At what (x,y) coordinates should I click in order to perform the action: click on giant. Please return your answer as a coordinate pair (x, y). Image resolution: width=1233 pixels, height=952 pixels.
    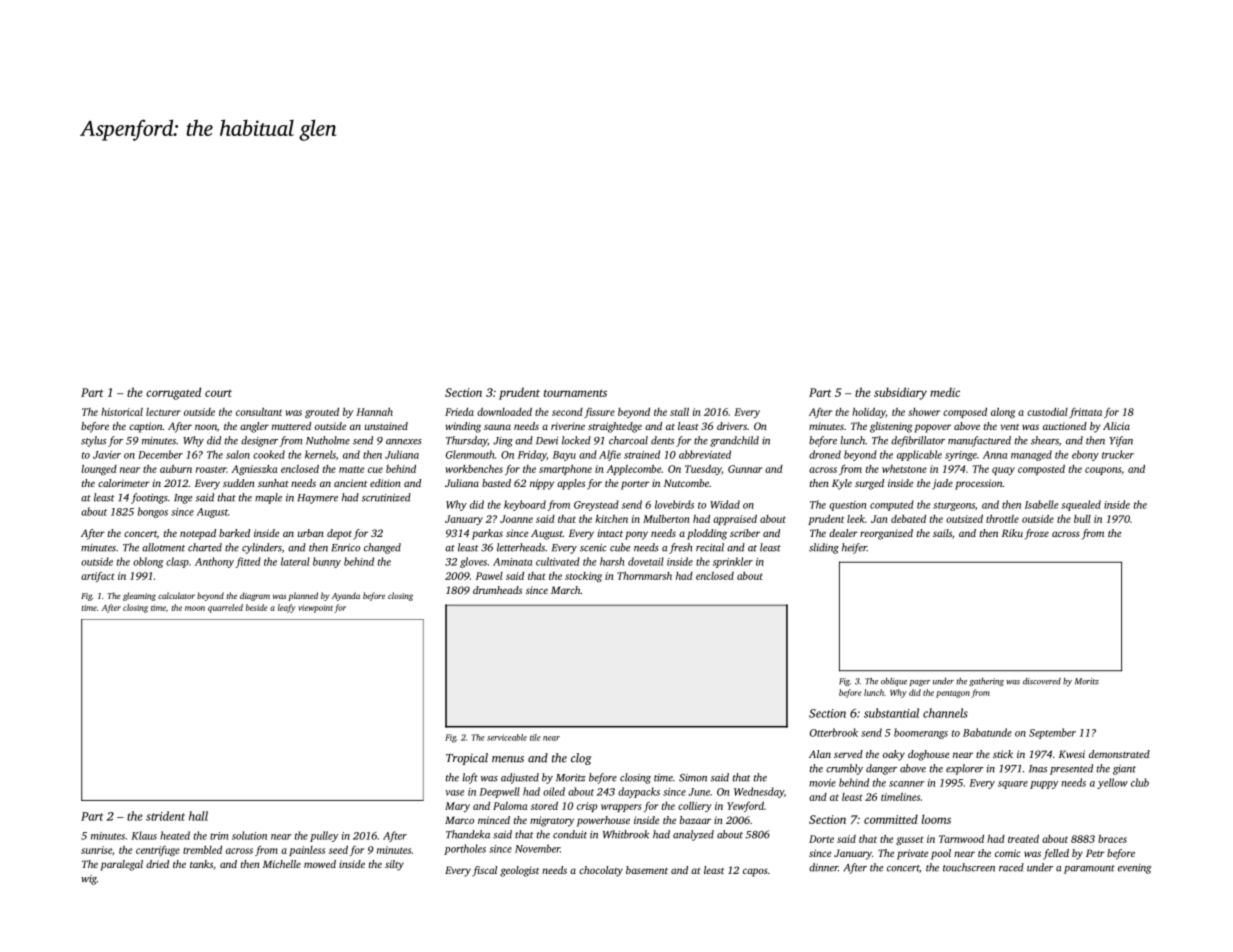
    Looking at the image, I should click on (1124, 770).
